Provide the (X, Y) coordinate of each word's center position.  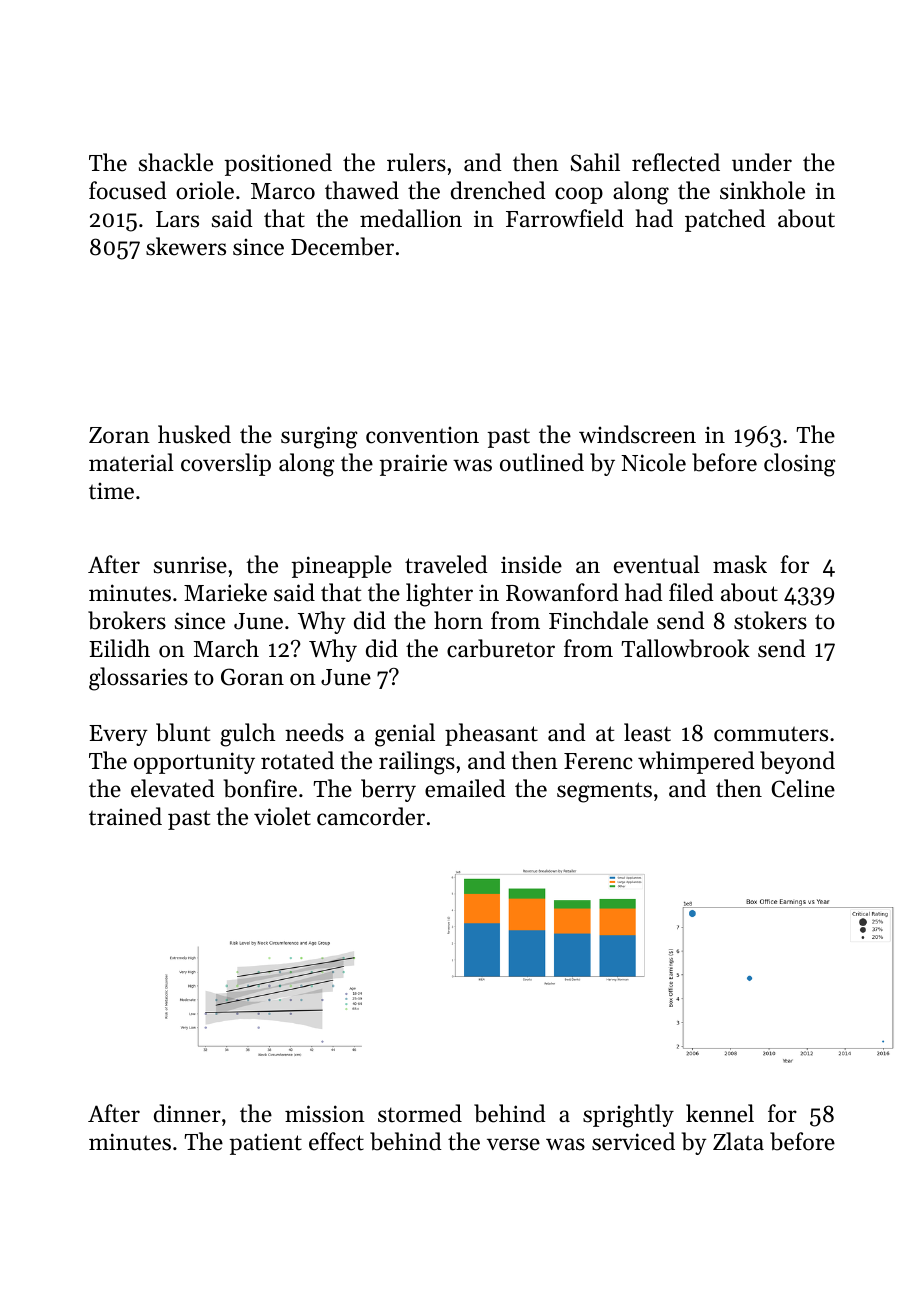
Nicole (653, 462)
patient (265, 1144)
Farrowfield (565, 218)
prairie (413, 465)
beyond (797, 762)
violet (282, 816)
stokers (770, 620)
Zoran (119, 435)
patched (725, 220)
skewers (186, 246)
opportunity (194, 763)
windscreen (637, 434)
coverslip (226, 464)
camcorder (371, 816)
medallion (411, 218)
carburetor (501, 648)
